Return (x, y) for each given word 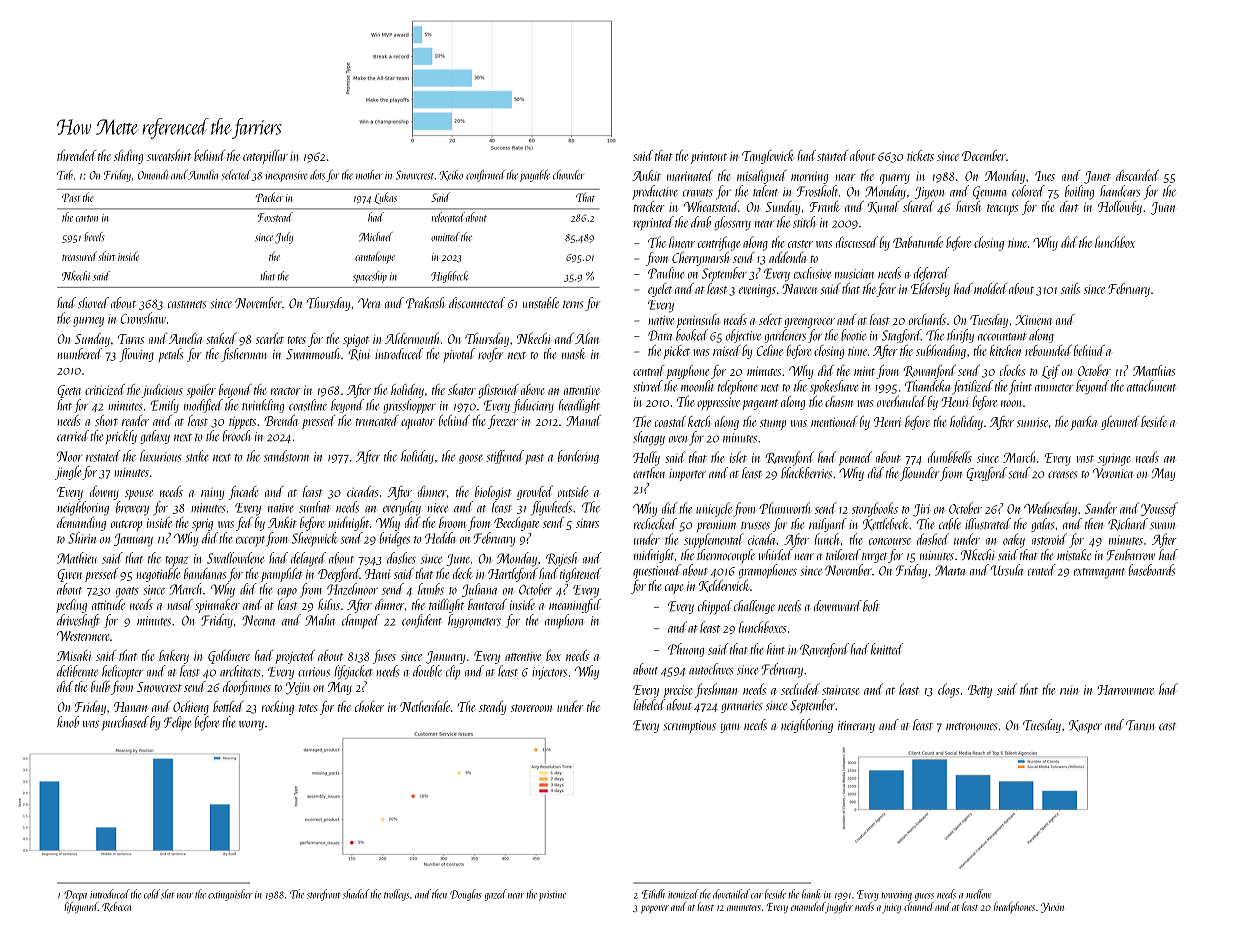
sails (1070, 288)
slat (167, 894)
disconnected (477, 303)
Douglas (466, 895)
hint (776, 649)
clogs (949, 690)
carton (87, 218)
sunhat (314, 507)
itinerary (856, 727)
